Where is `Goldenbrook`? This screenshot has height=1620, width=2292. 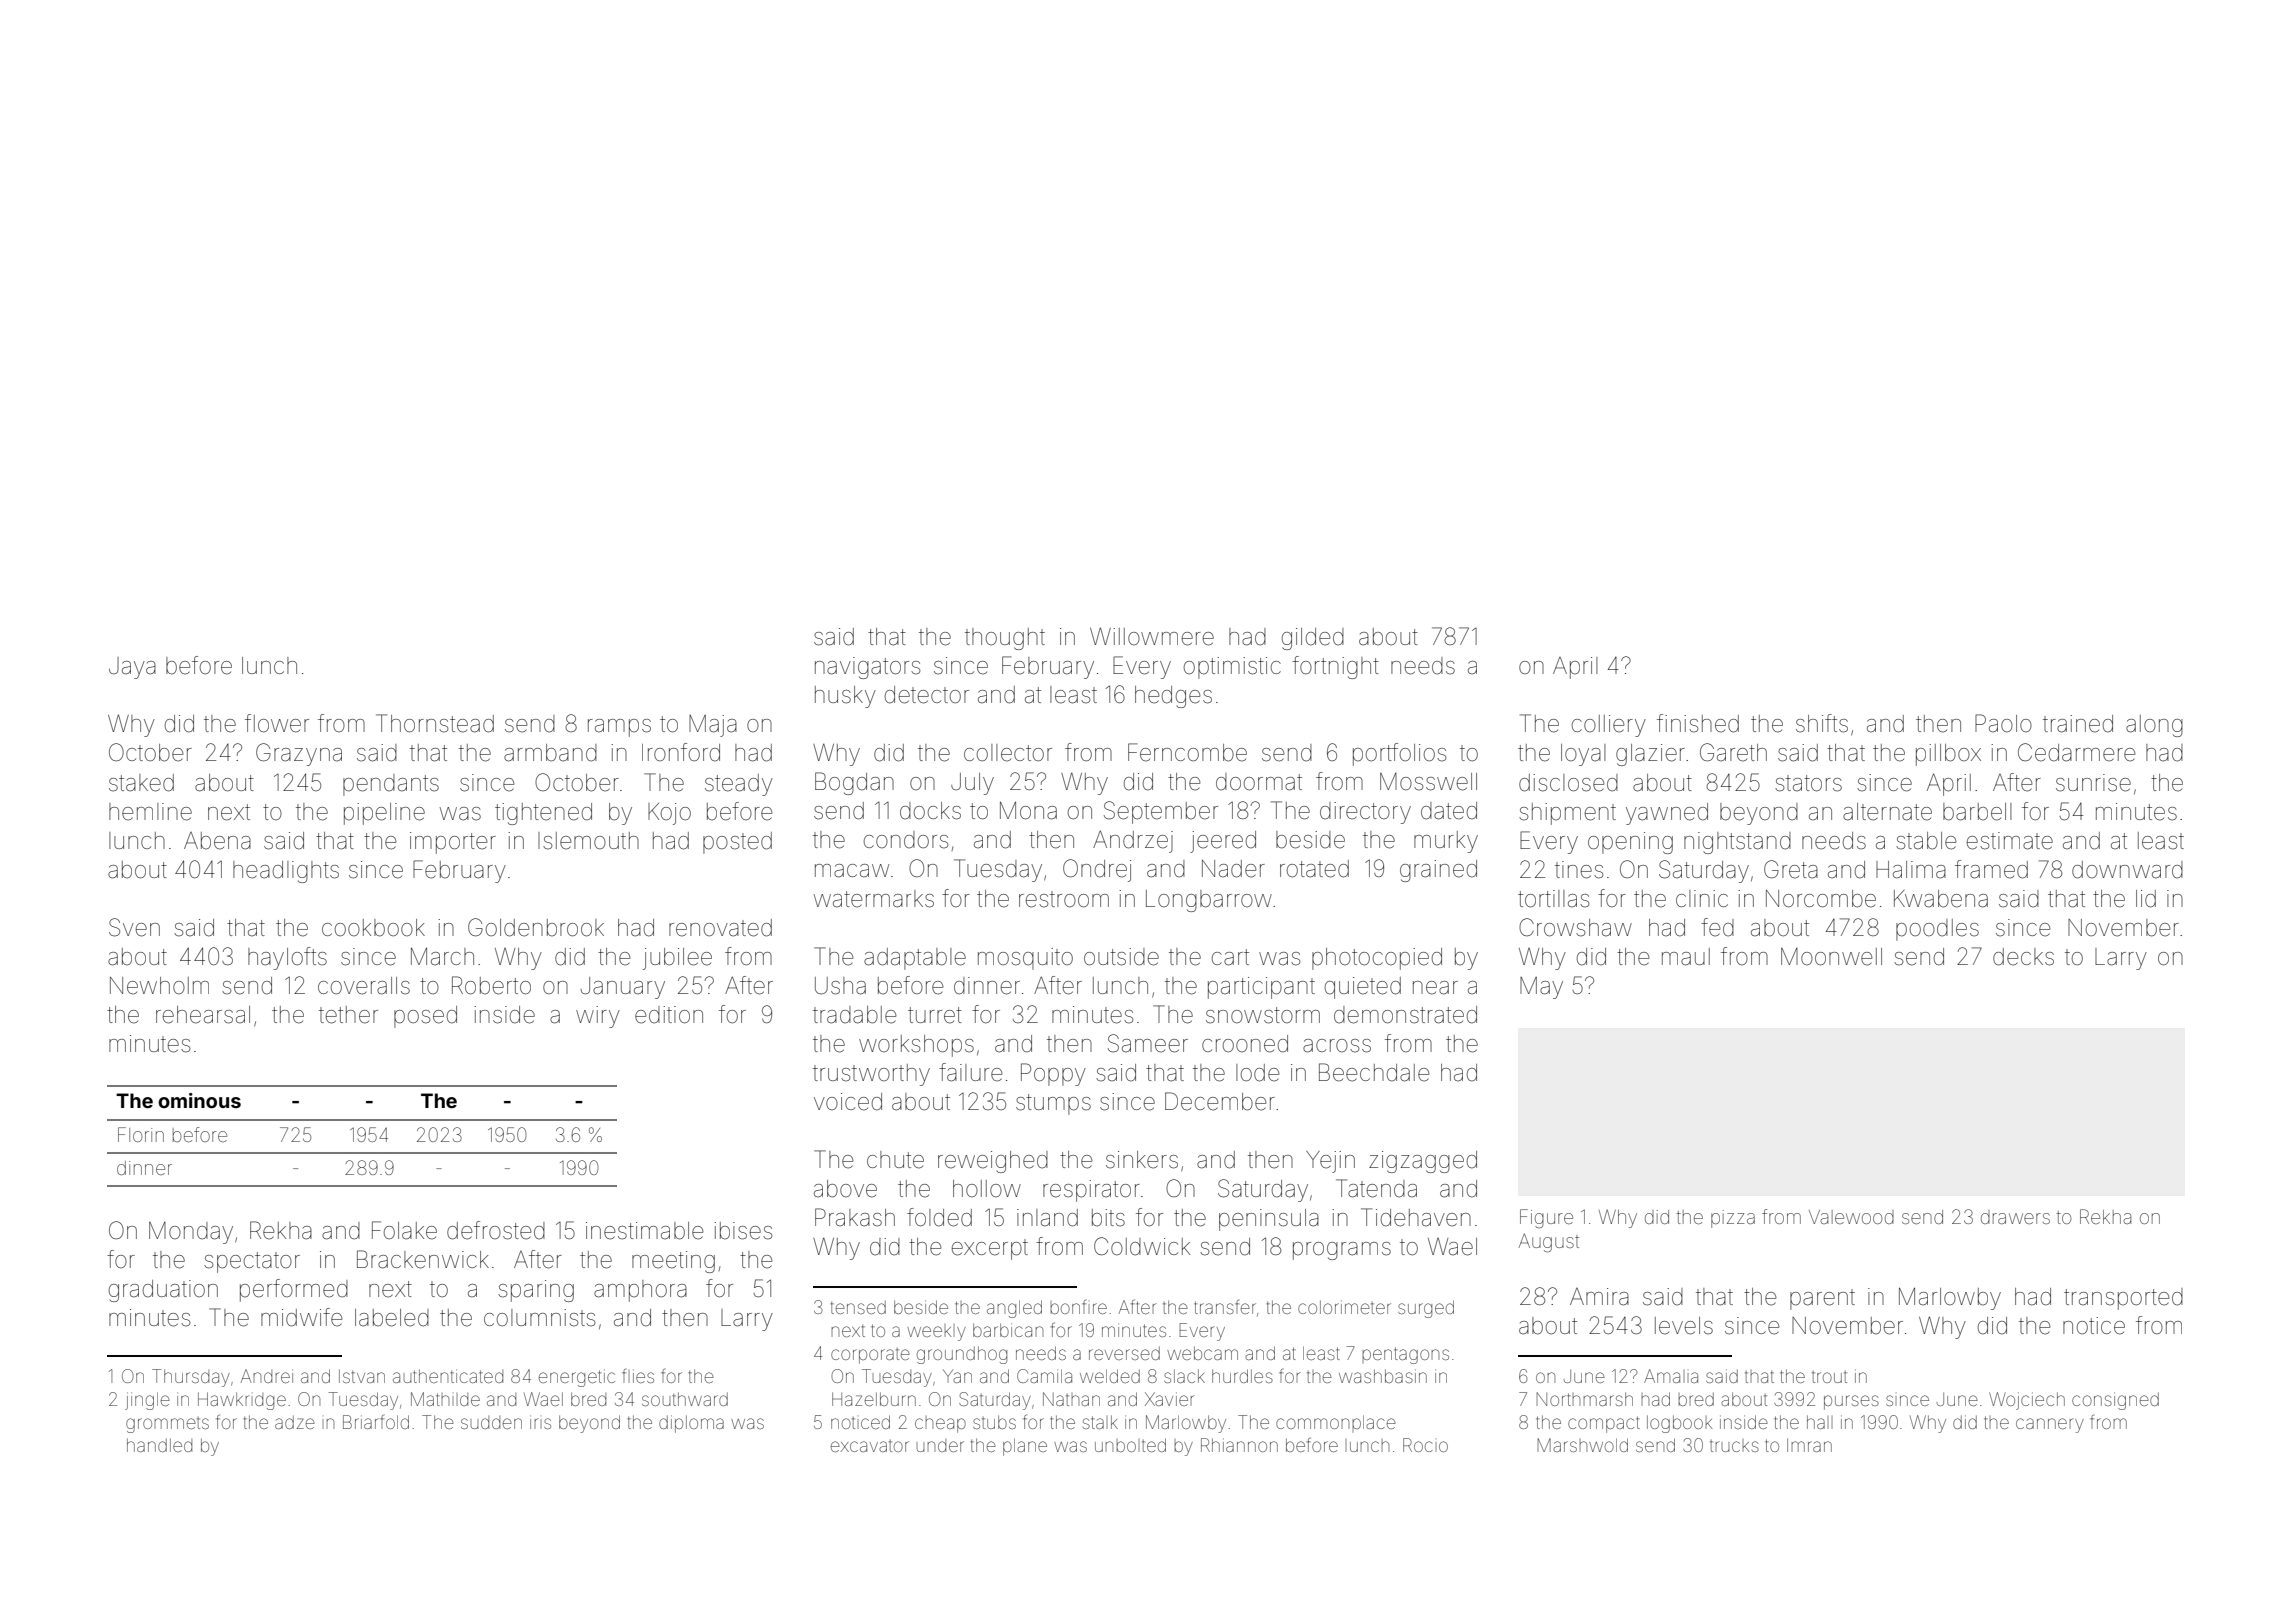
Goldenbrook is located at coordinates (536, 927).
